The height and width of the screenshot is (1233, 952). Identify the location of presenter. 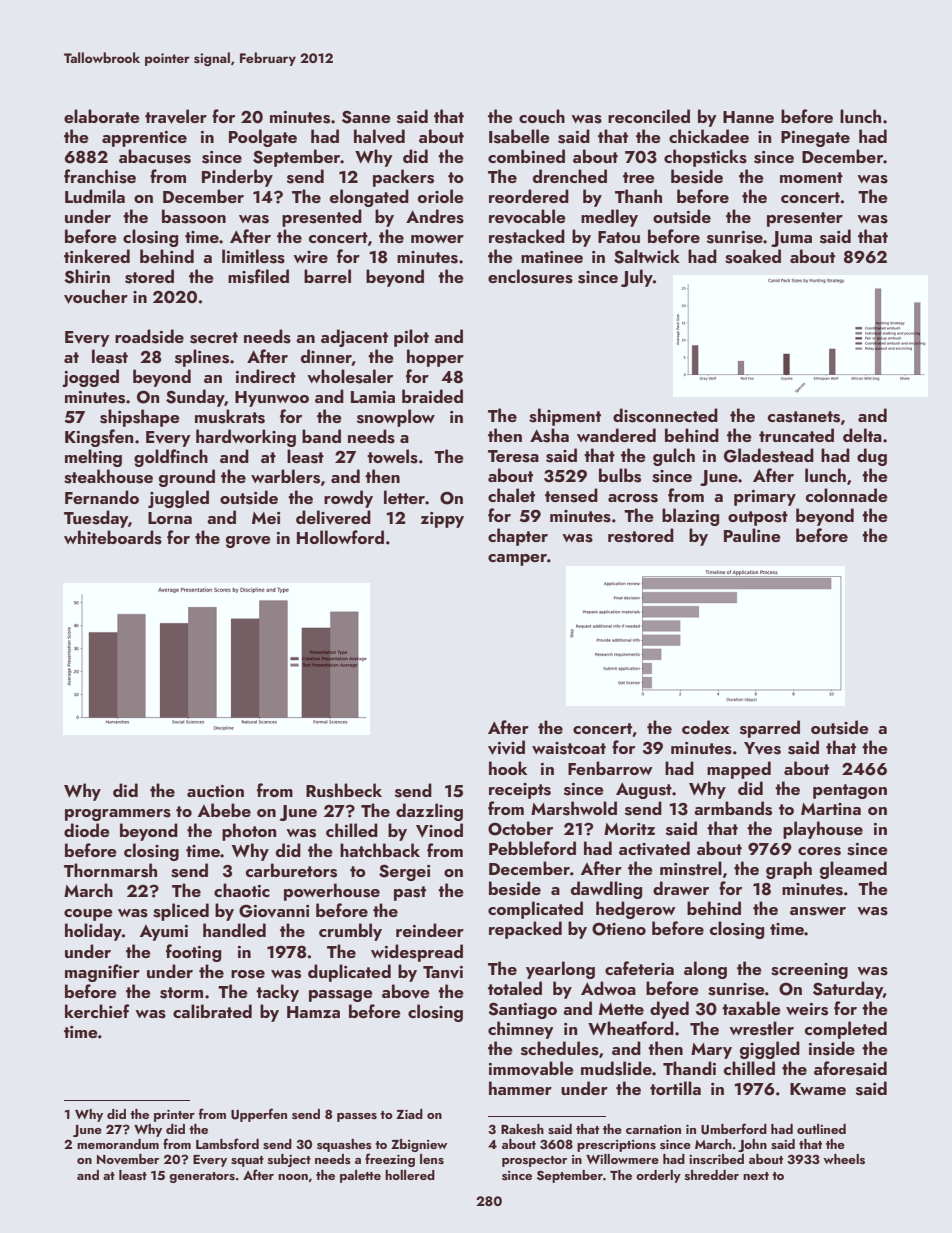
(805, 219).
